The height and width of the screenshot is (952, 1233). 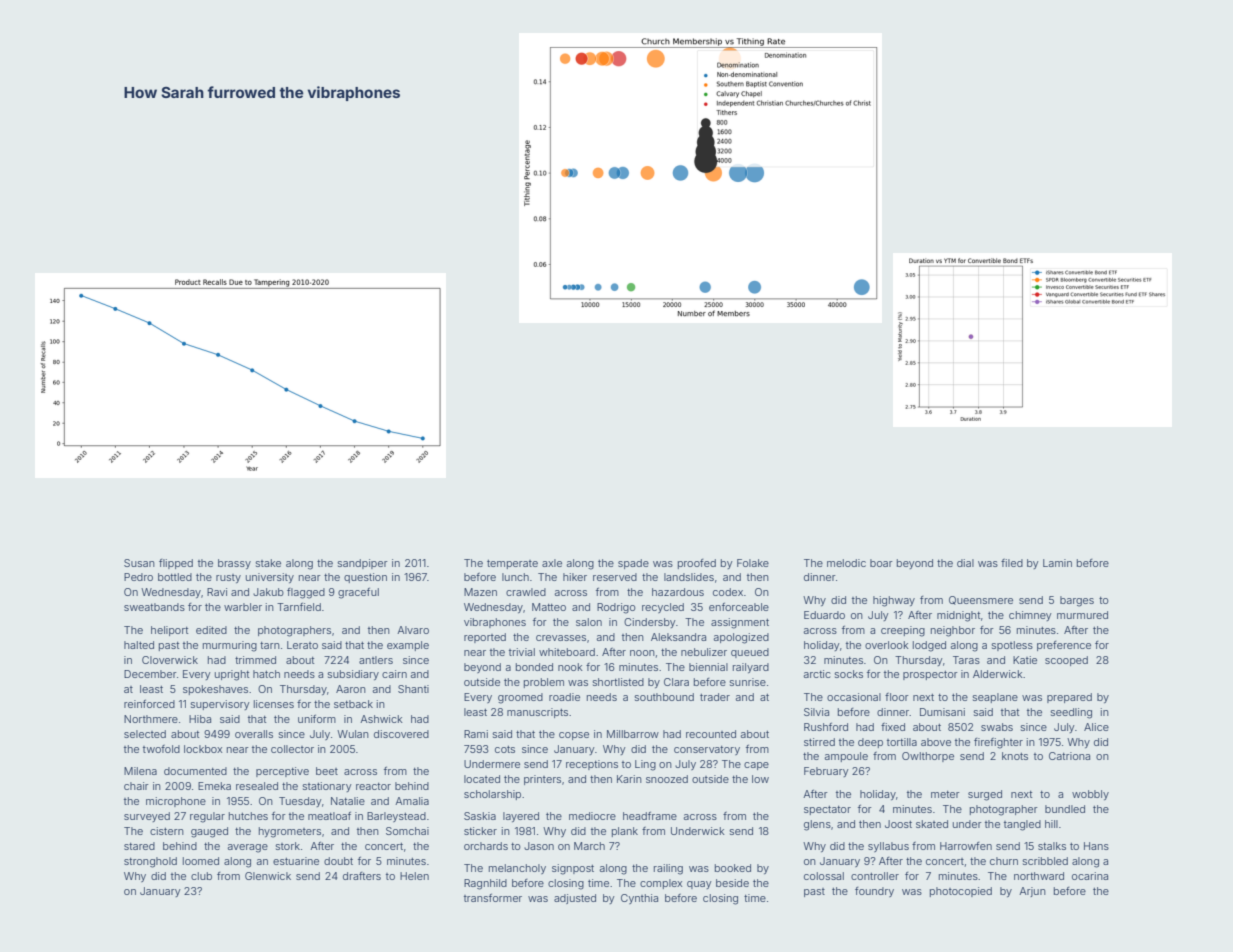 I want to click on axle, so click(x=552, y=563).
